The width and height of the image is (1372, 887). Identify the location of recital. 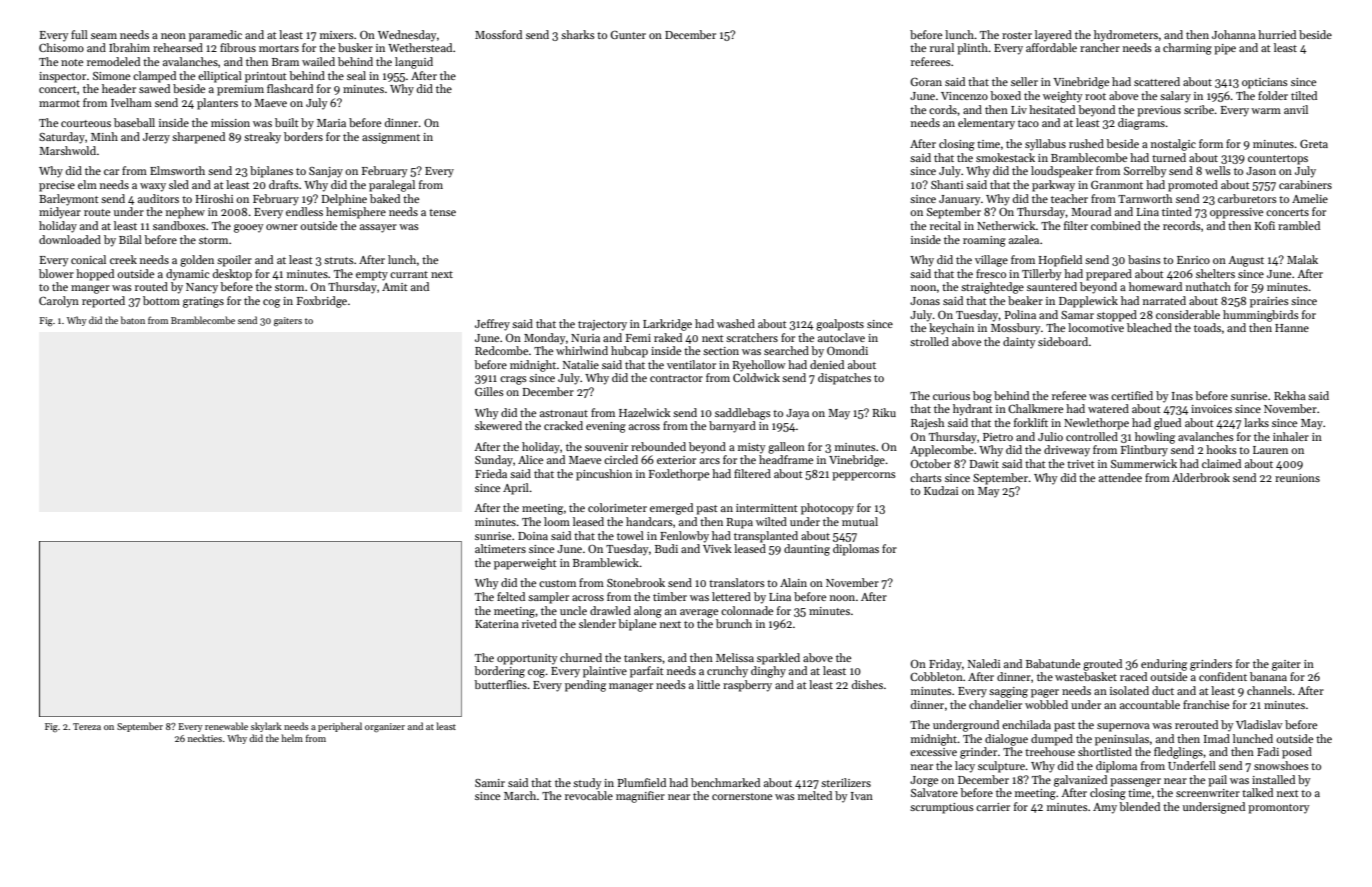
(945, 225).
